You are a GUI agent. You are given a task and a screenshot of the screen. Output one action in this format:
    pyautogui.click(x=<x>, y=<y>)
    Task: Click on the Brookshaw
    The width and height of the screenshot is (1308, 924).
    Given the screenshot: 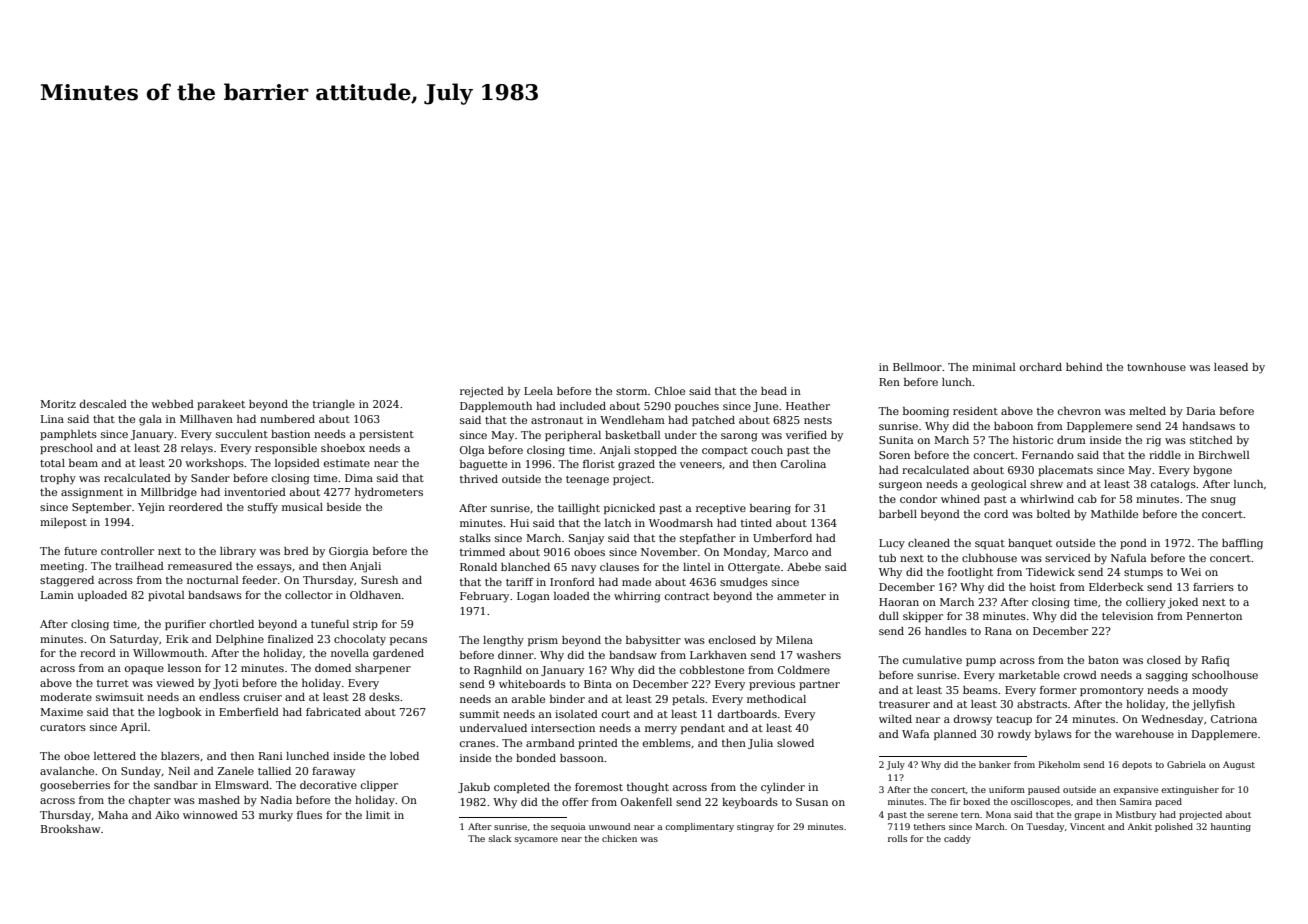 What is the action you would take?
    pyautogui.click(x=70, y=829)
